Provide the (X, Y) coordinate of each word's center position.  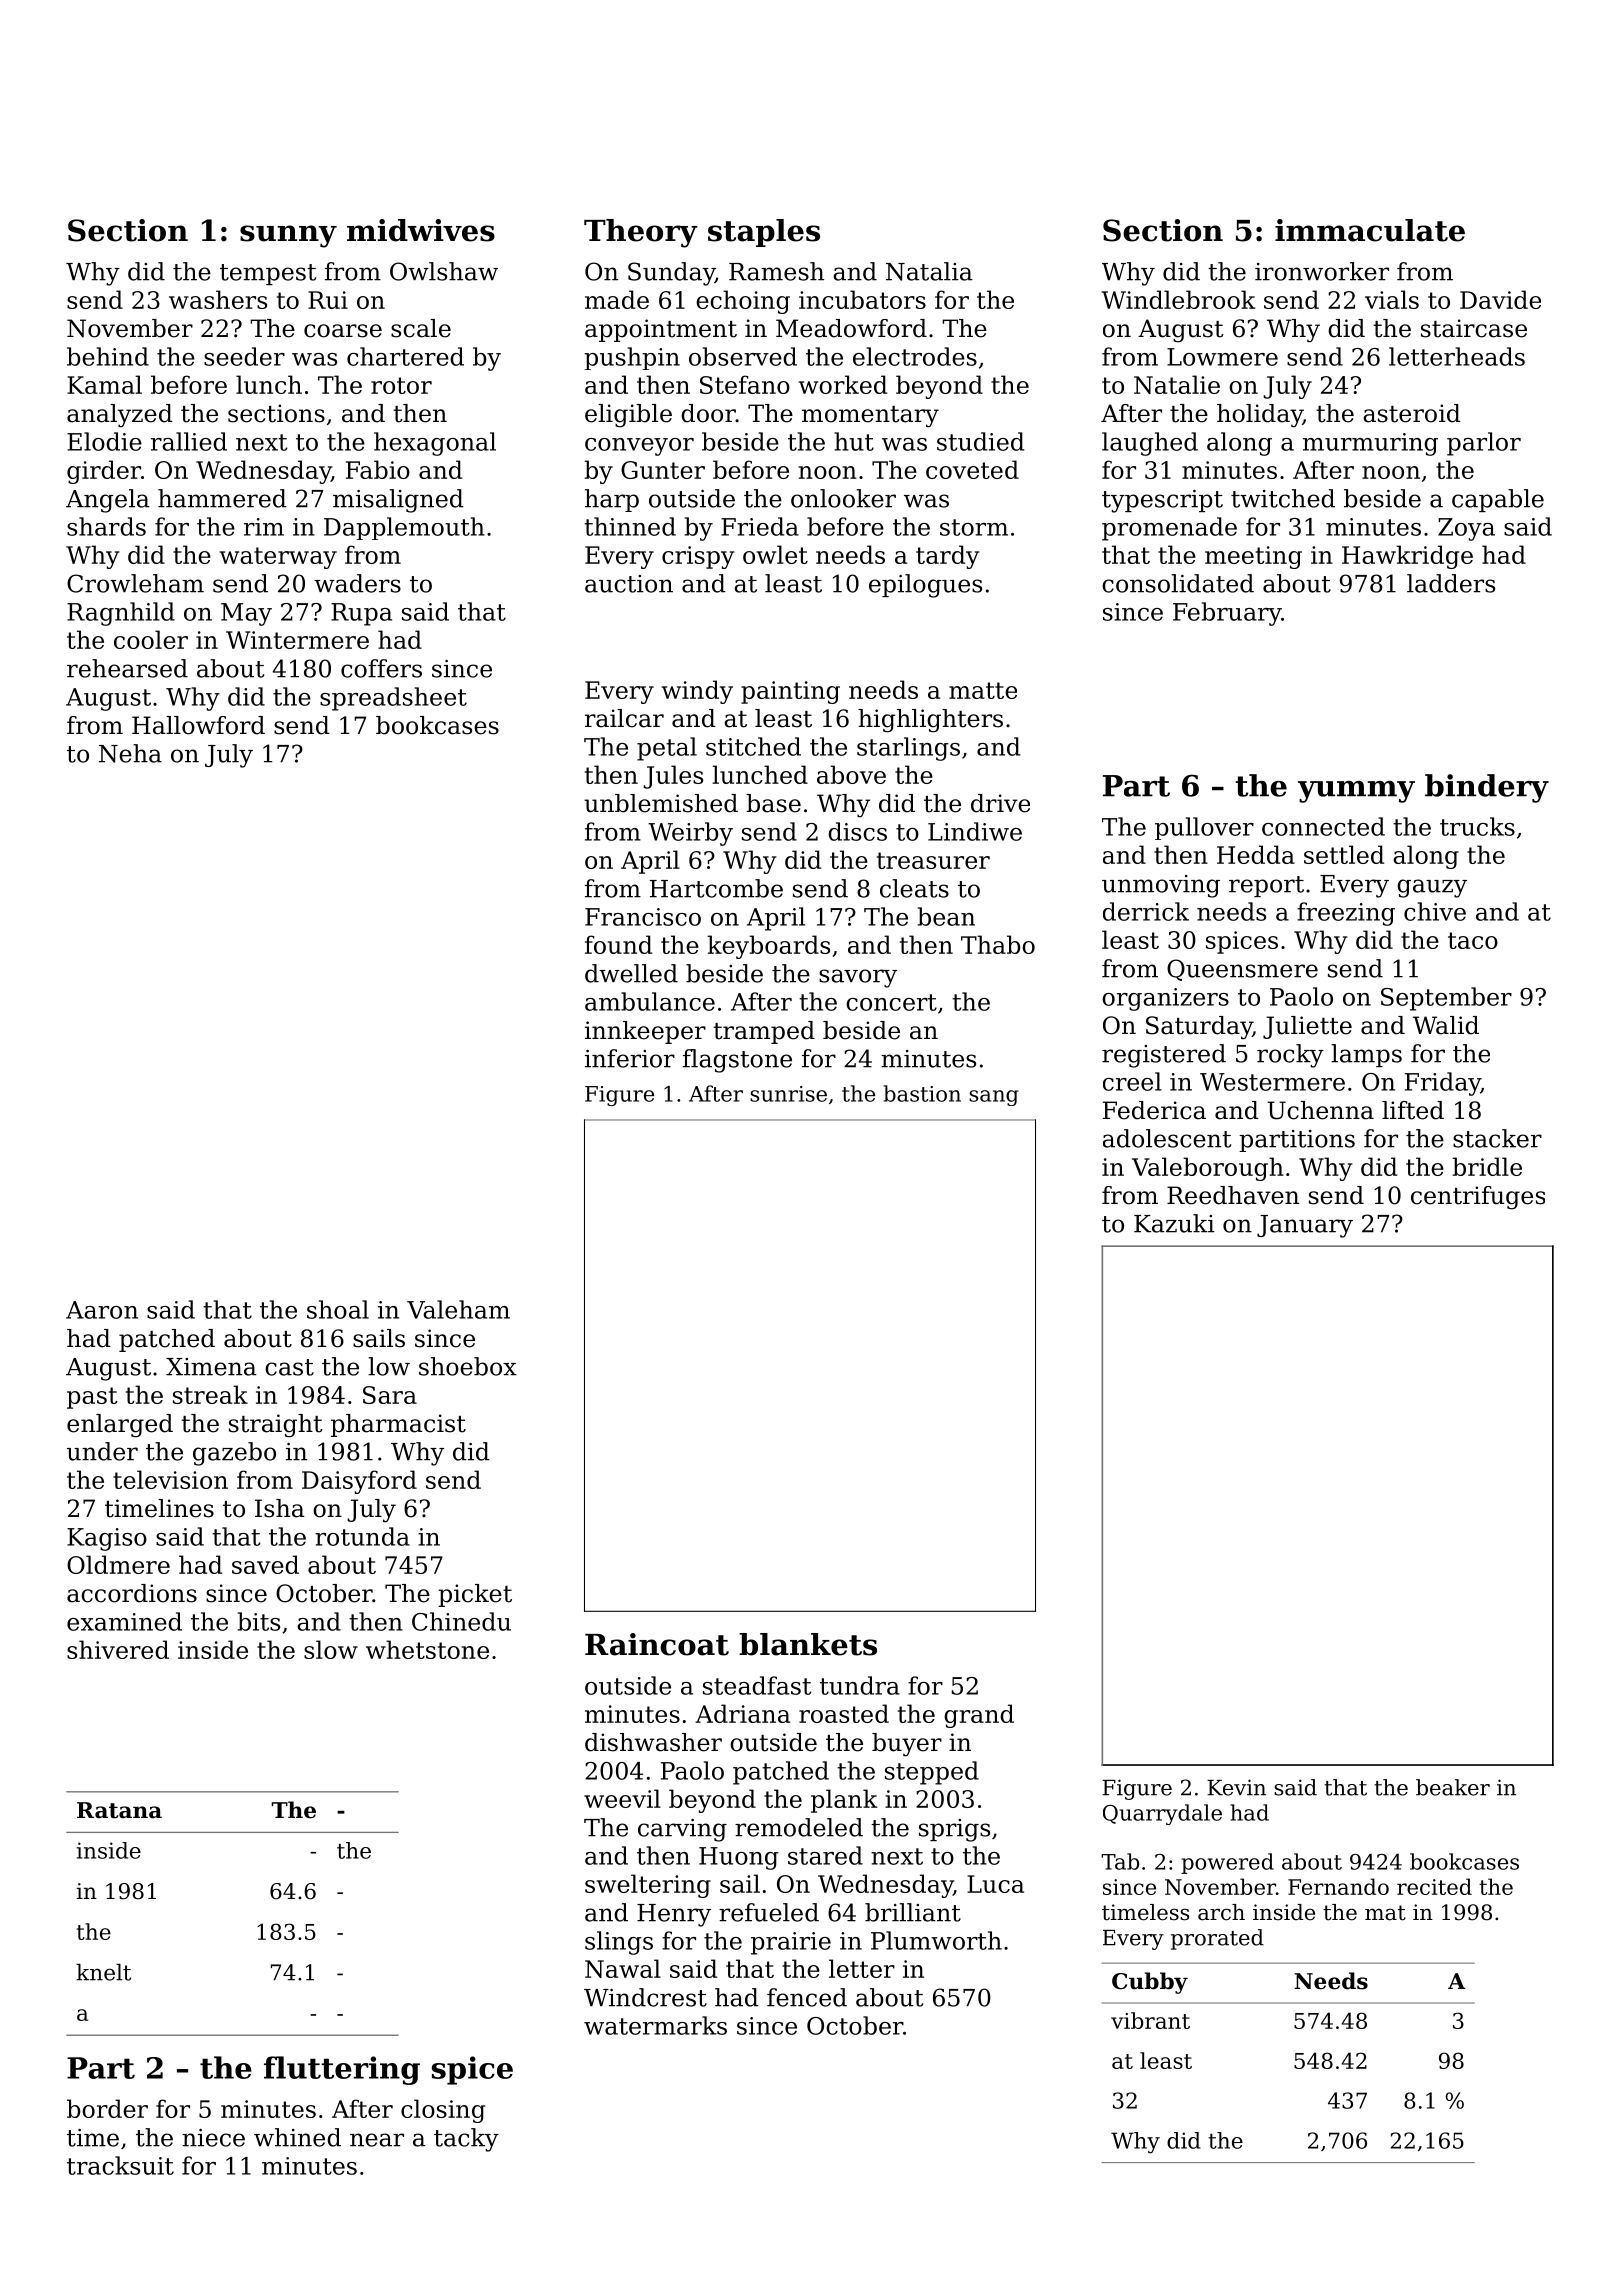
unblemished (661, 803)
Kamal (104, 384)
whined (297, 2137)
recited (1434, 1886)
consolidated (1178, 583)
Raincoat (657, 1644)
